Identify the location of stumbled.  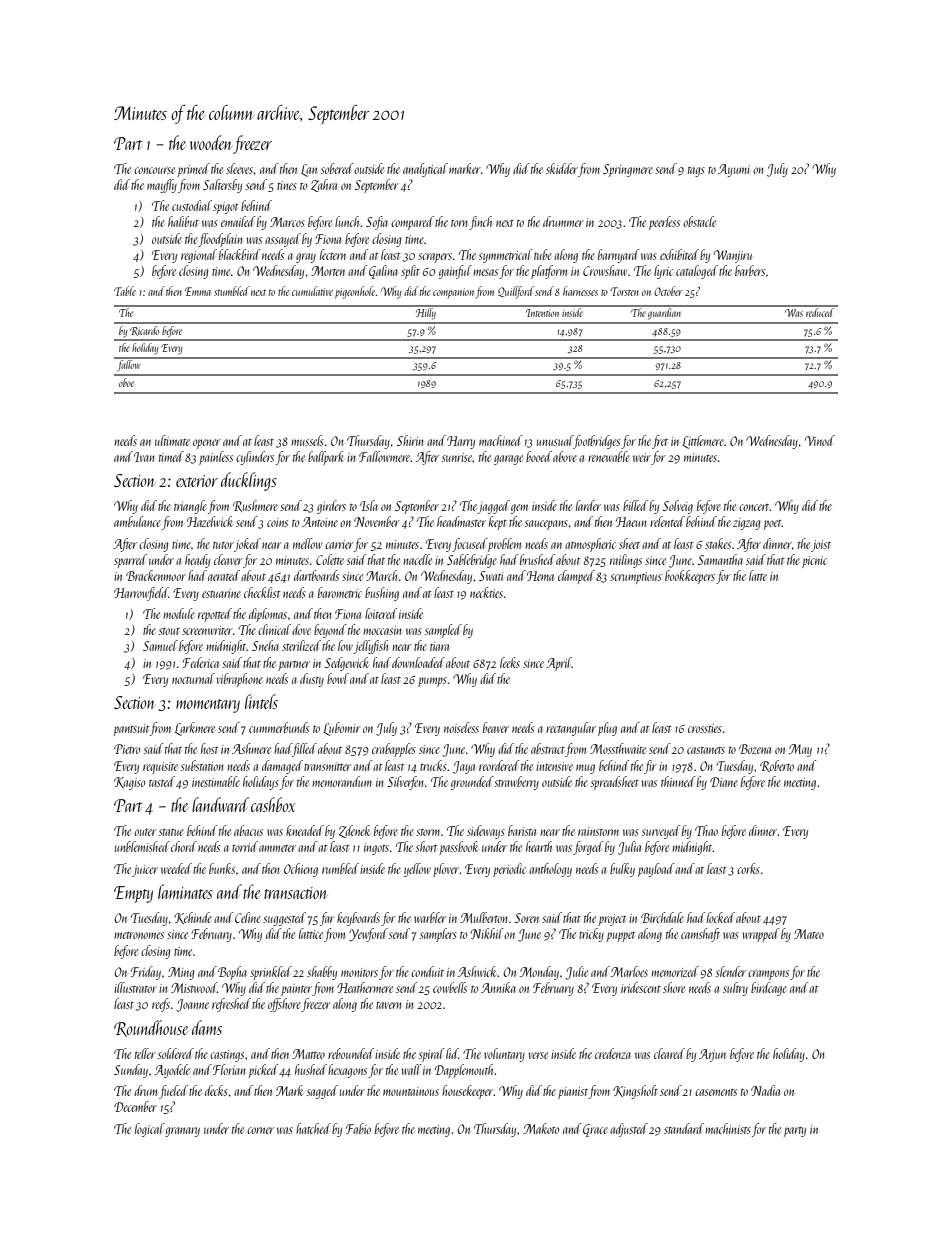
(232, 291).
